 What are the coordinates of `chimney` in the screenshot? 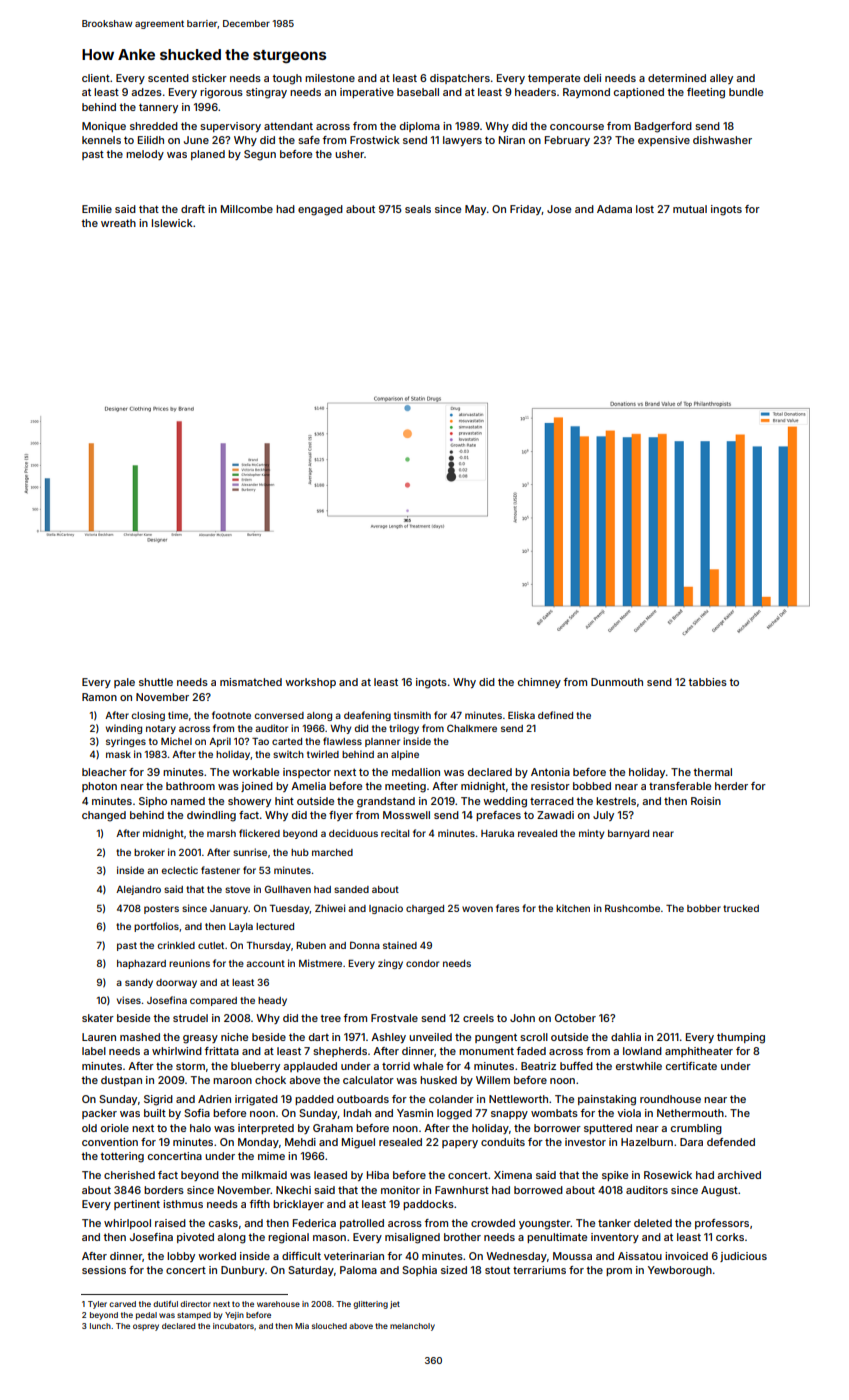 It's located at (539, 683).
